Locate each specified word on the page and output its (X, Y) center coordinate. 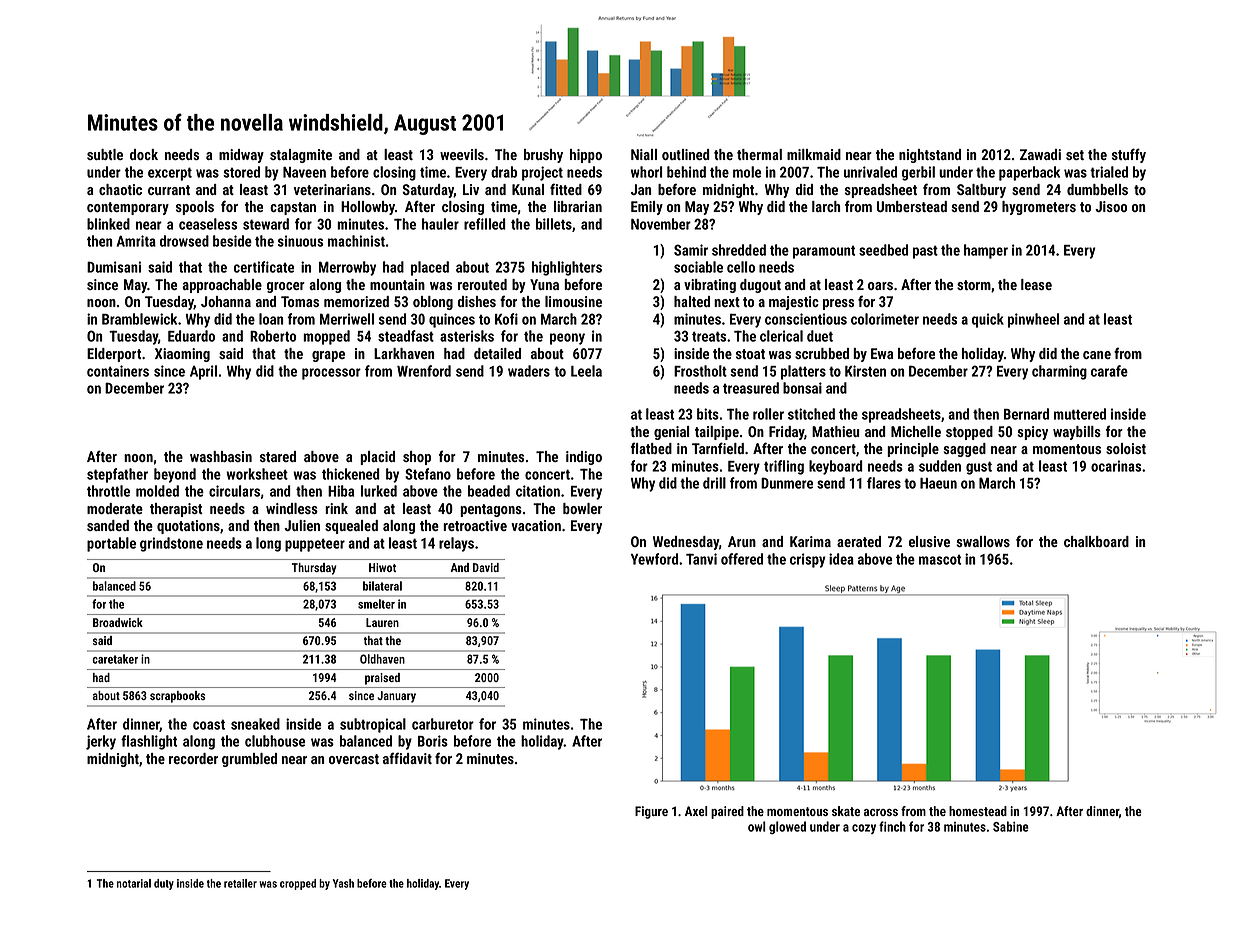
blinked (108, 224)
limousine (573, 301)
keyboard (836, 467)
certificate (264, 267)
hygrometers (1039, 208)
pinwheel (1033, 320)
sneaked (255, 724)
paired (727, 812)
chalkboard (1096, 541)
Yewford (654, 559)
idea (841, 559)
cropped (298, 884)
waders (529, 371)
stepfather (117, 475)
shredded (739, 250)
